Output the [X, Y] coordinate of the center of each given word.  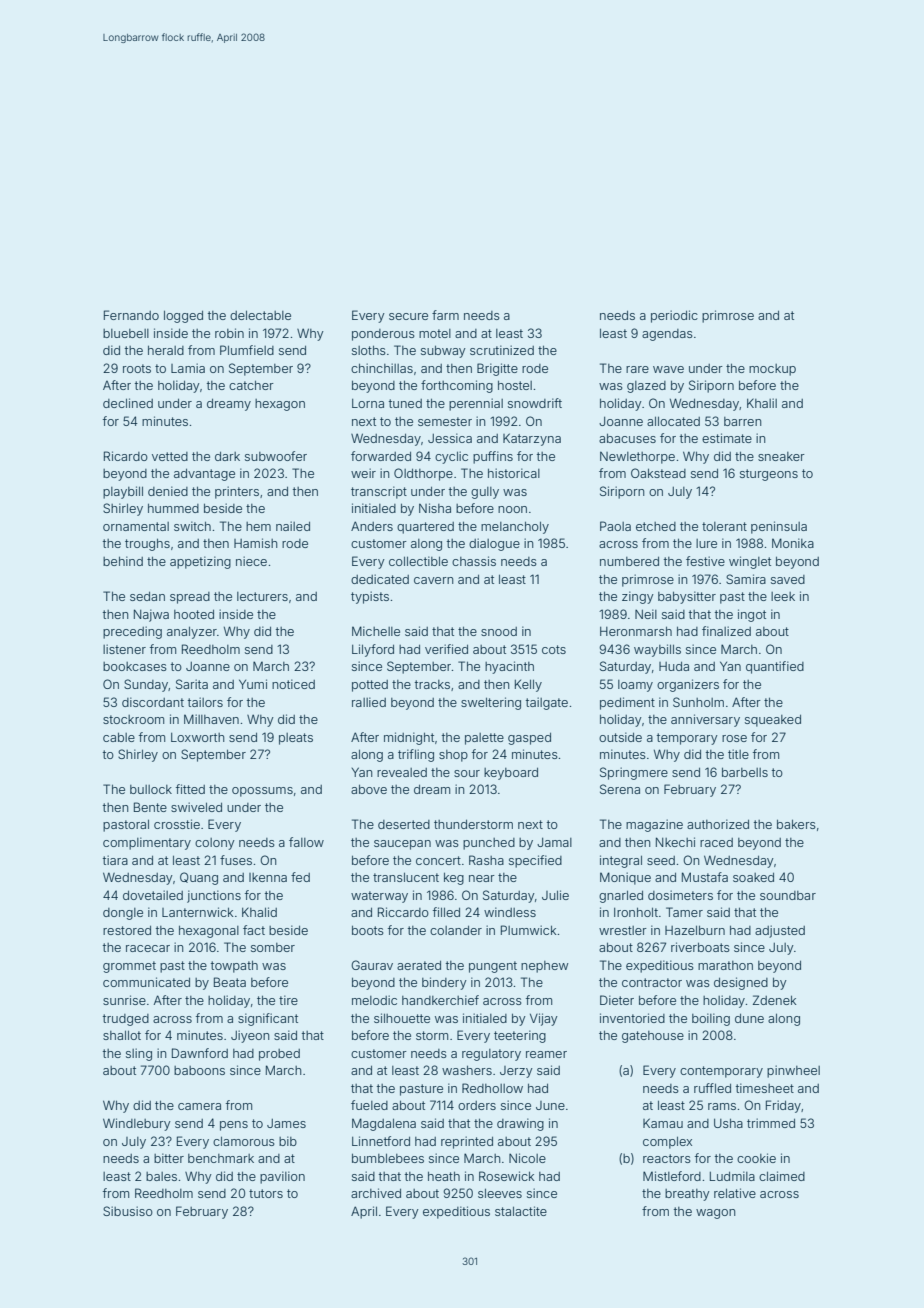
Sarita [192, 684]
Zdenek [774, 1000]
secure [408, 316]
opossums [262, 792]
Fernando [131, 315]
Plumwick [528, 930]
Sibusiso [128, 1211]
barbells [745, 772]
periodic [674, 316]
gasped [529, 739]
